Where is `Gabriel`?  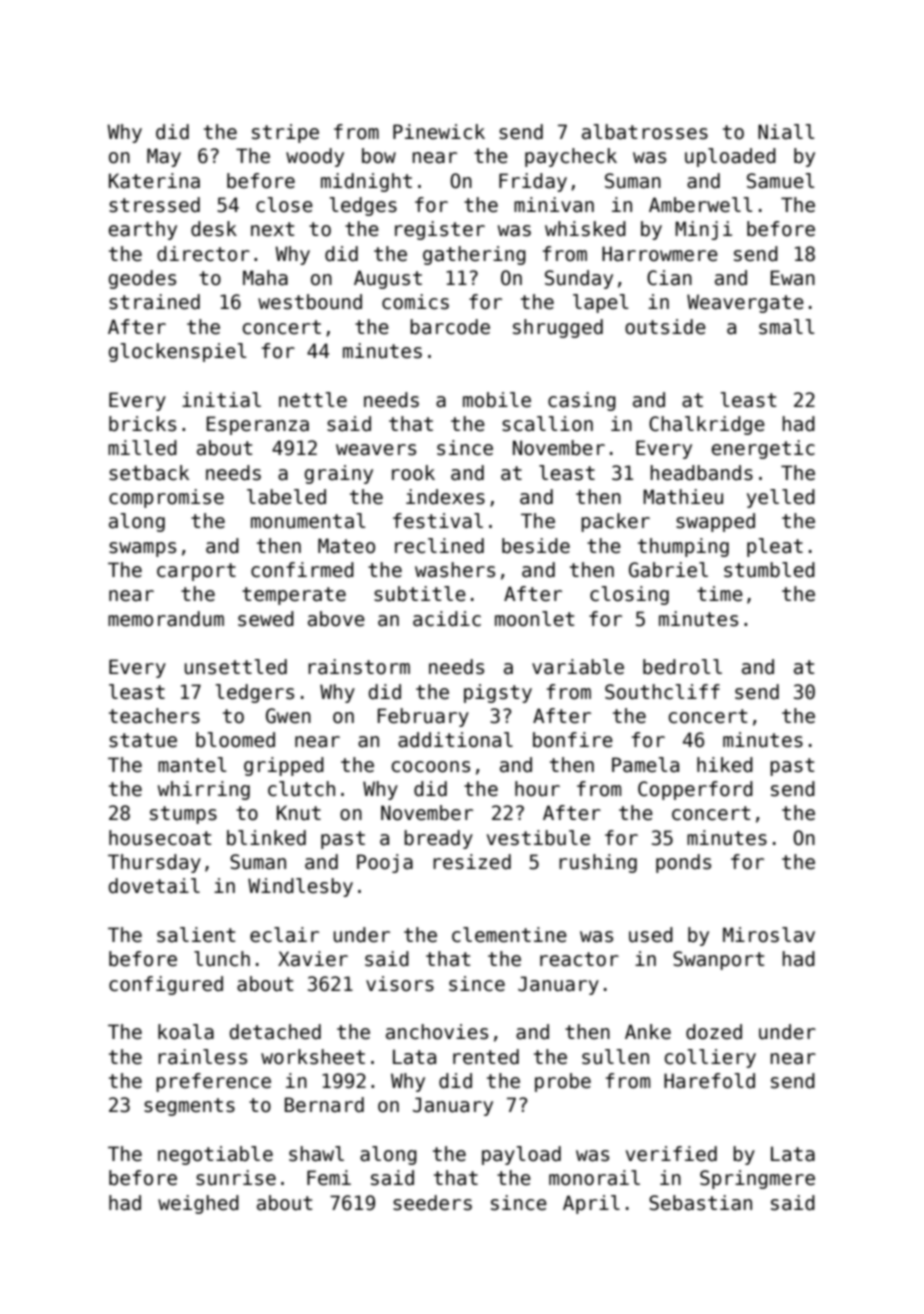
Gabriel is located at coordinates (668, 570).
